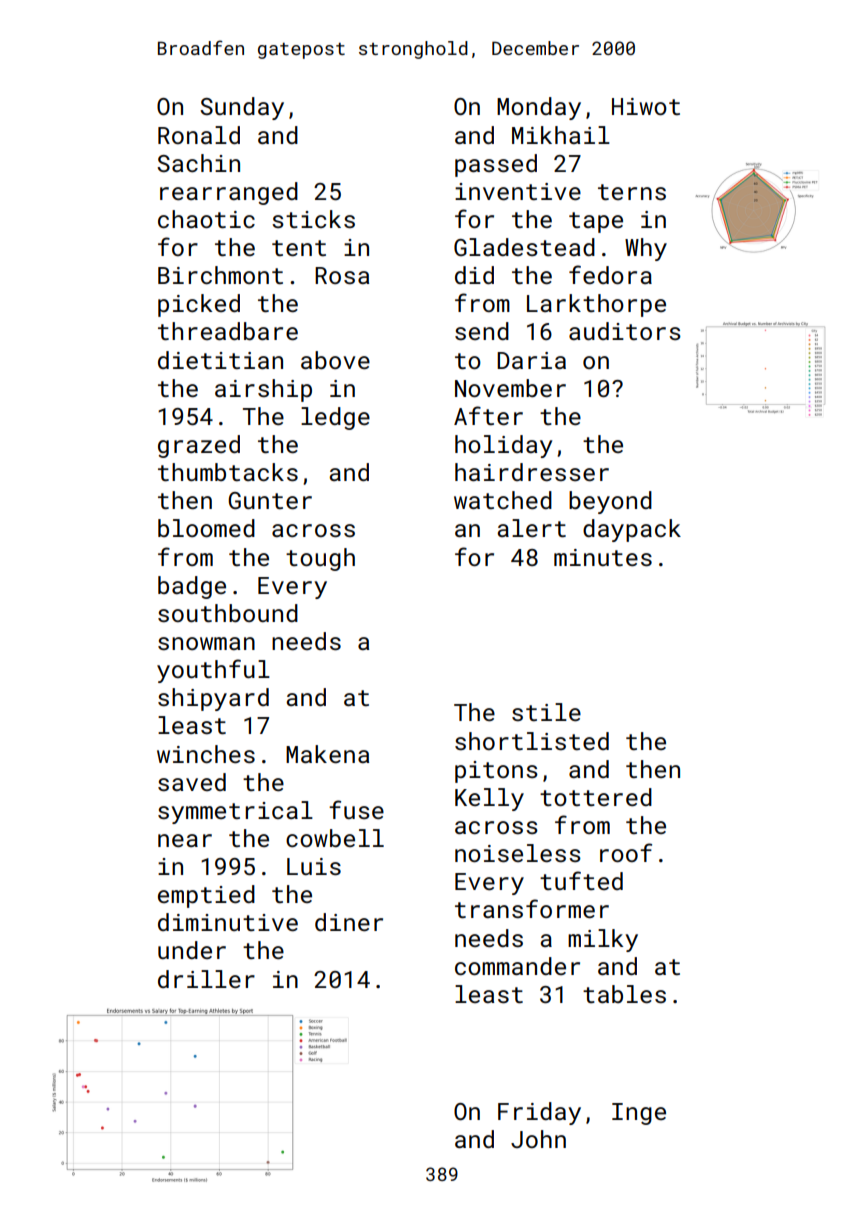  Describe the element at coordinates (206, 219) in the screenshot. I see `chaotic` at that location.
